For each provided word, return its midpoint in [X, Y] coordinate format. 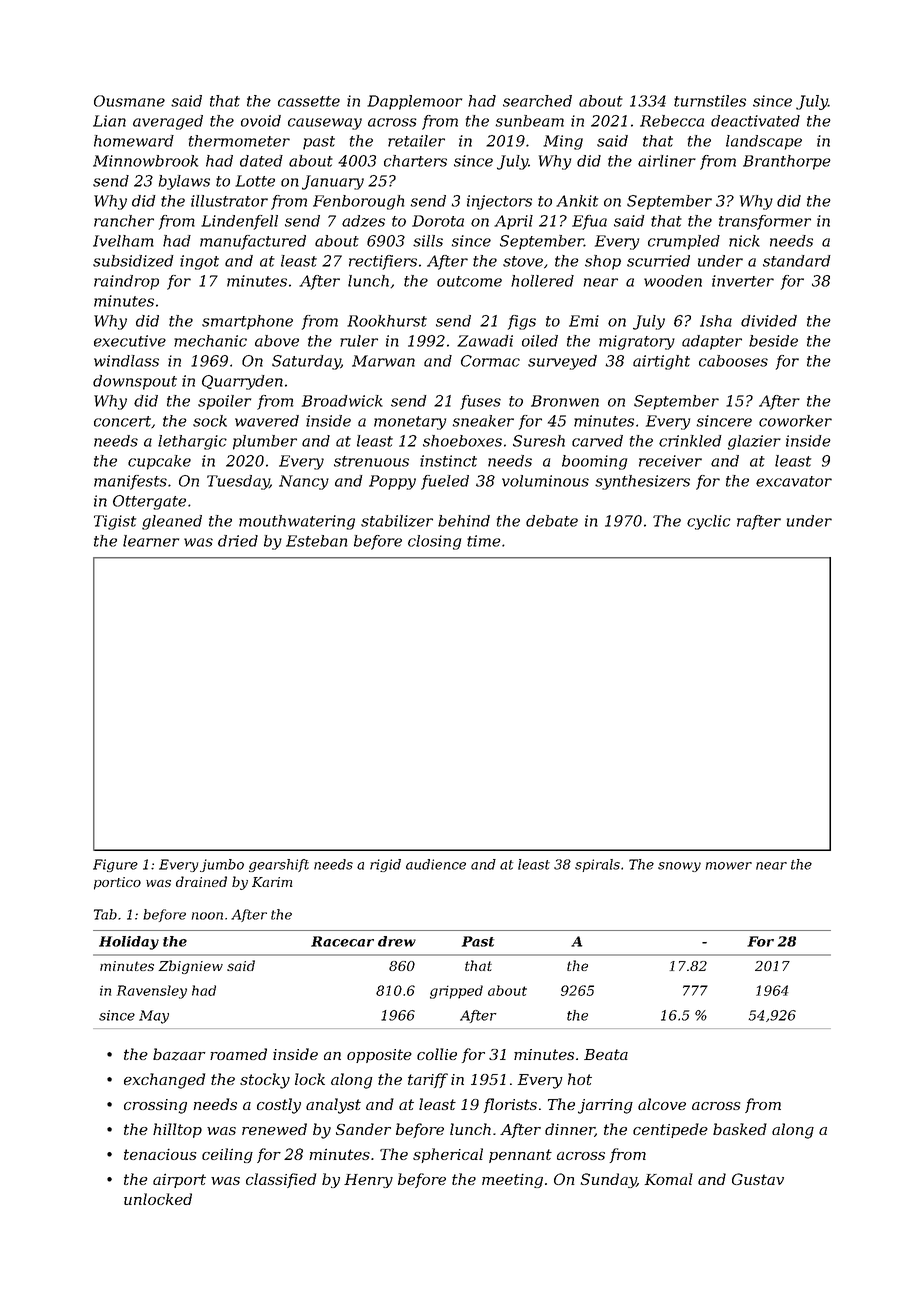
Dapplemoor [414, 102]
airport [179, 1180]
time [484, 541]
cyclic [709, 522]
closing [434, 542]
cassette [309, 101]
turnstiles [710, 101]
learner [151, 541]
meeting [512, 1181]
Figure [115, 865]
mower [729, 866]
